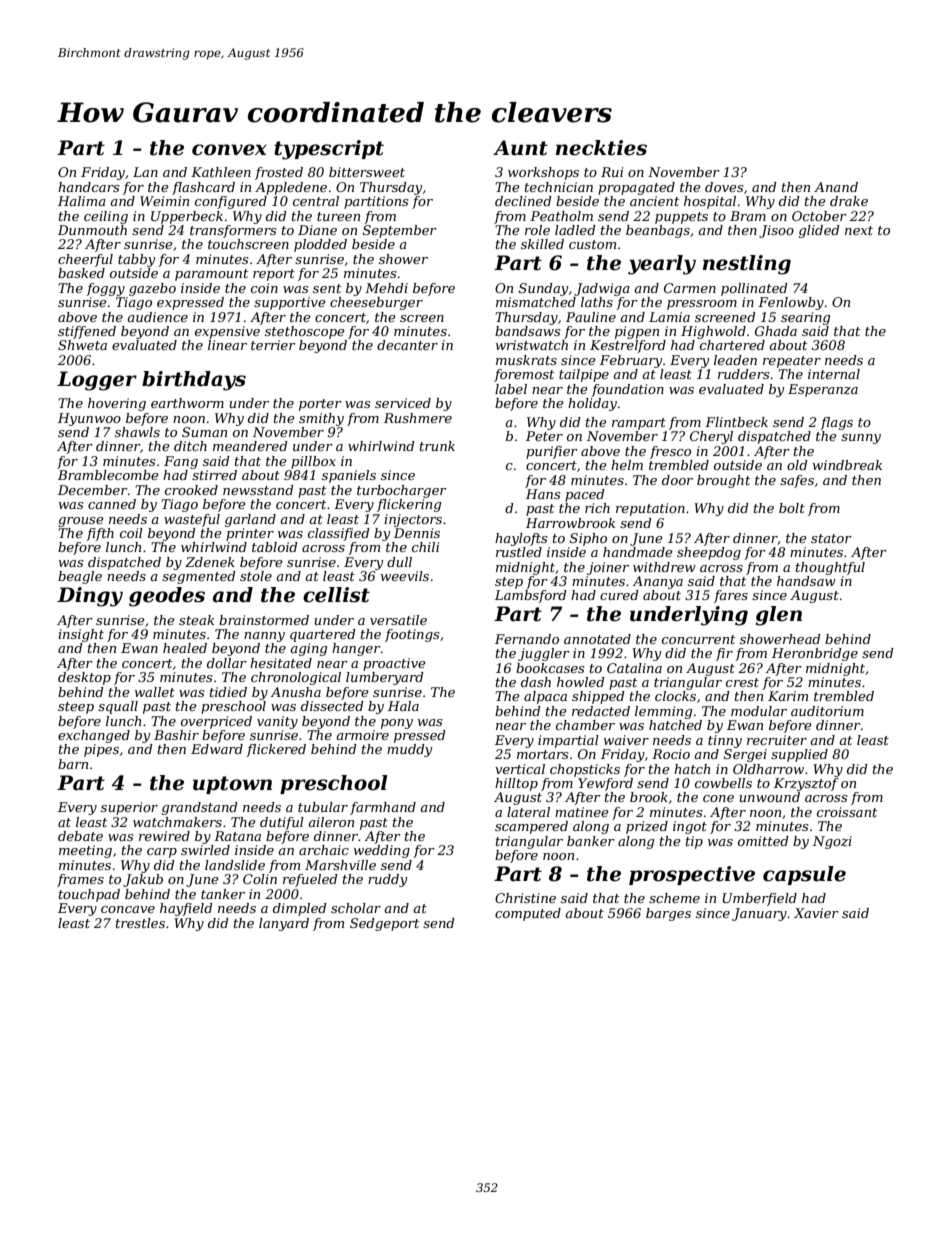 Image resolution: width=952 pixels, height=1233 pixels. Describe the element at coordinates (531, 596) in the screenshot. I see `Lambsford` at that location.
